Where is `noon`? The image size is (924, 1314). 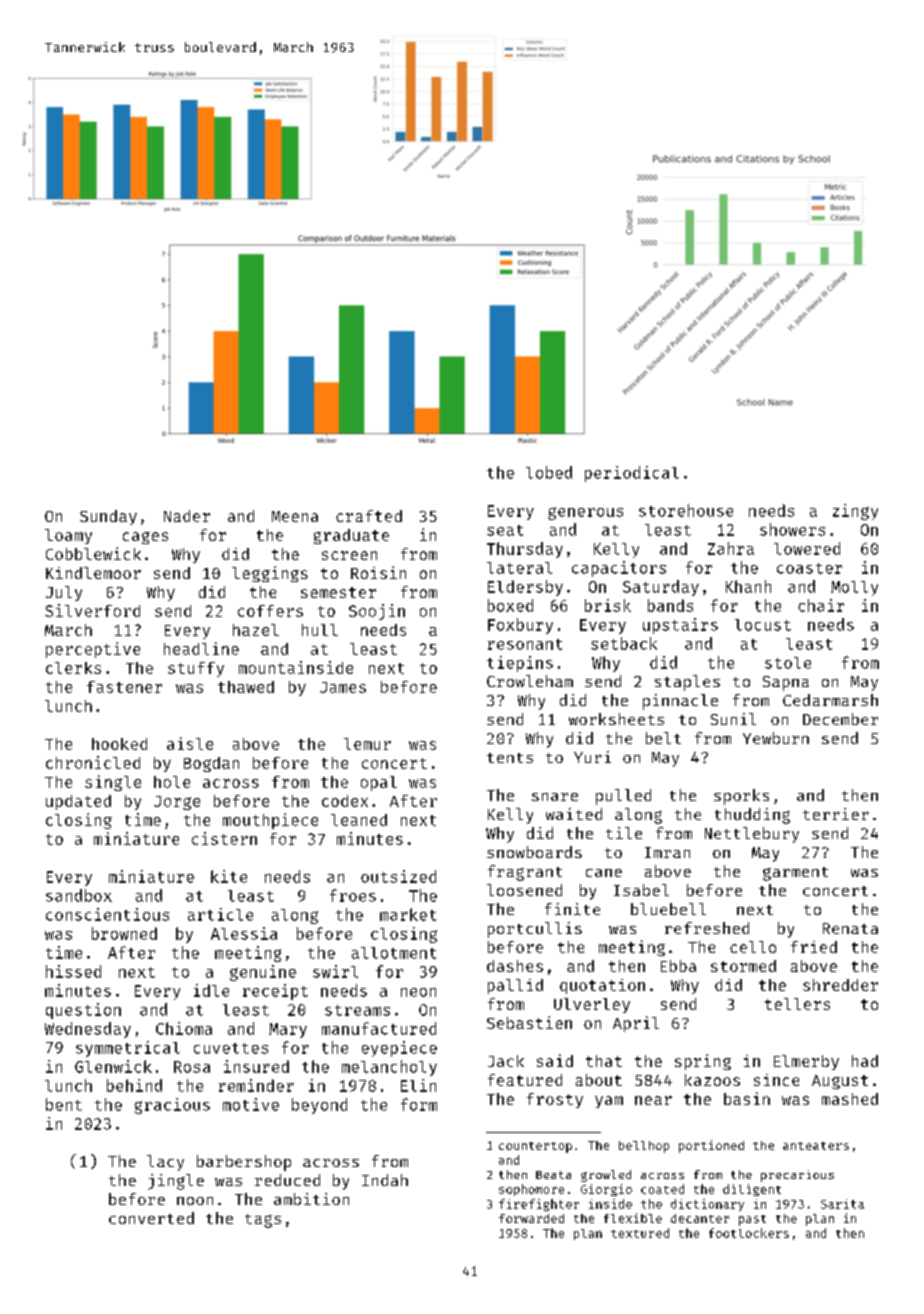
noon is located at coordinates (195, 1201).
